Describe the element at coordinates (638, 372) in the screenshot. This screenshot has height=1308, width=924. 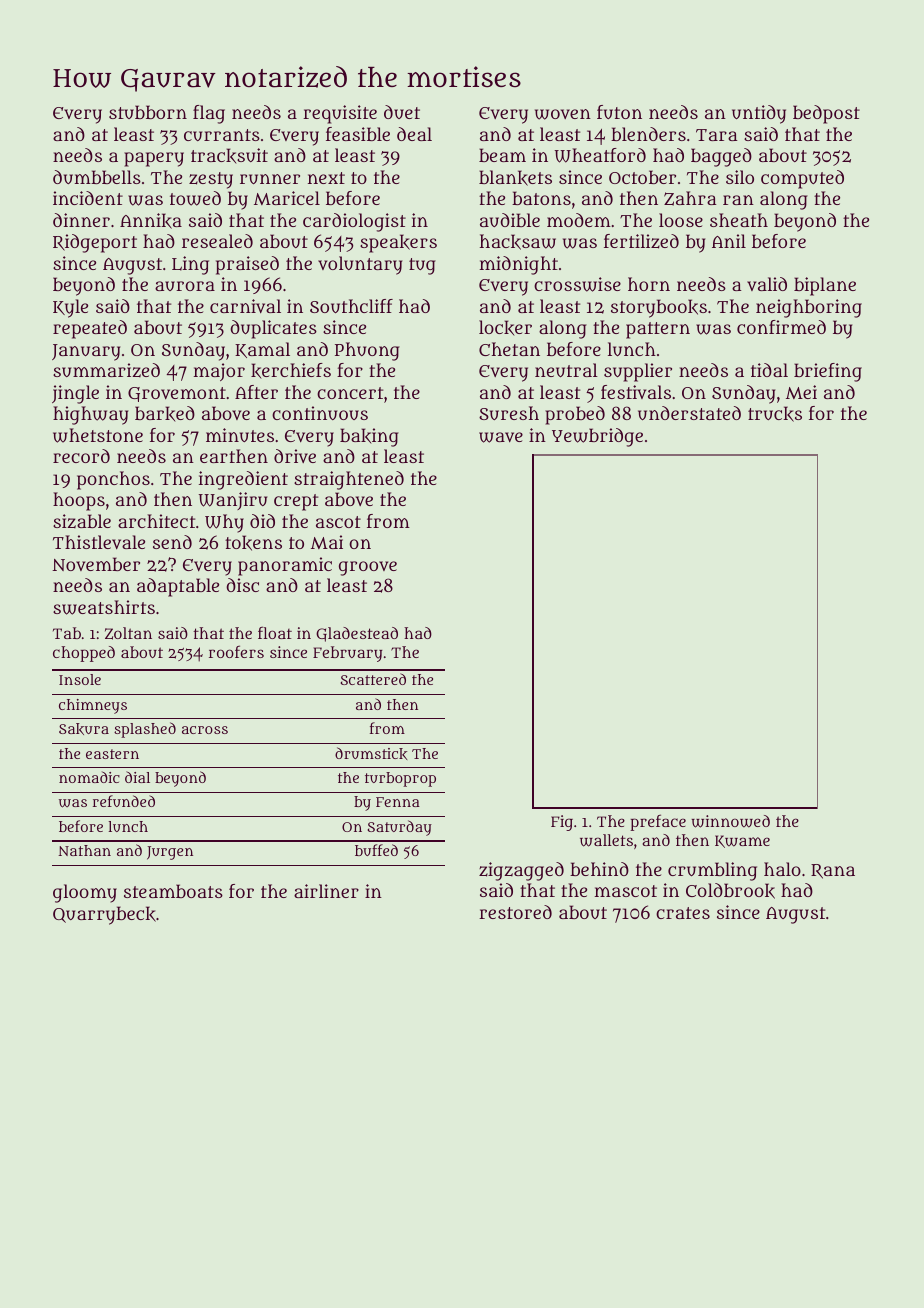
I see `supplier` at that location.
